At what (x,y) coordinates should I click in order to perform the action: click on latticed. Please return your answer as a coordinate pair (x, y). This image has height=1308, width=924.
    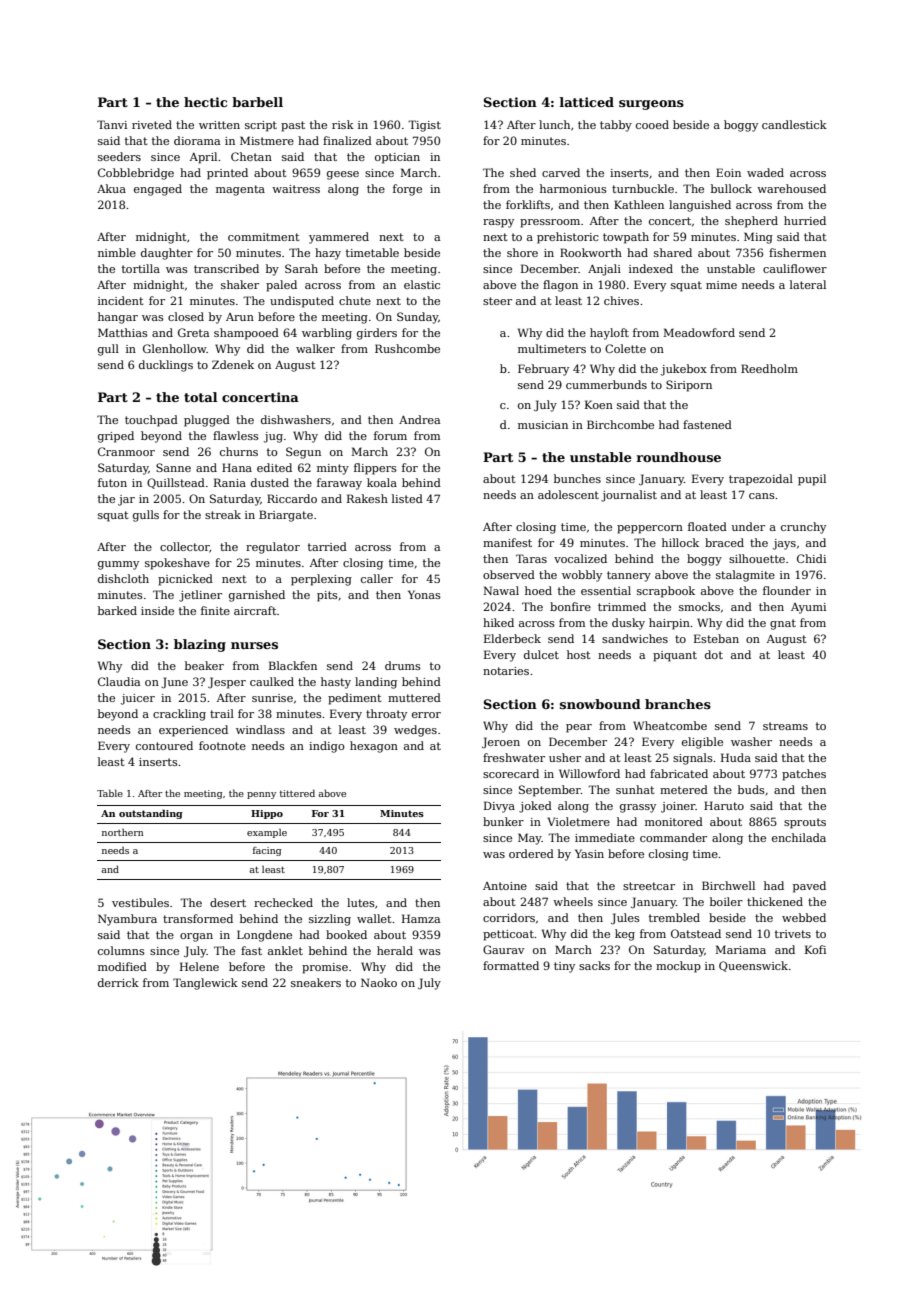
    Looking at the image, I should click on (586, 102).
